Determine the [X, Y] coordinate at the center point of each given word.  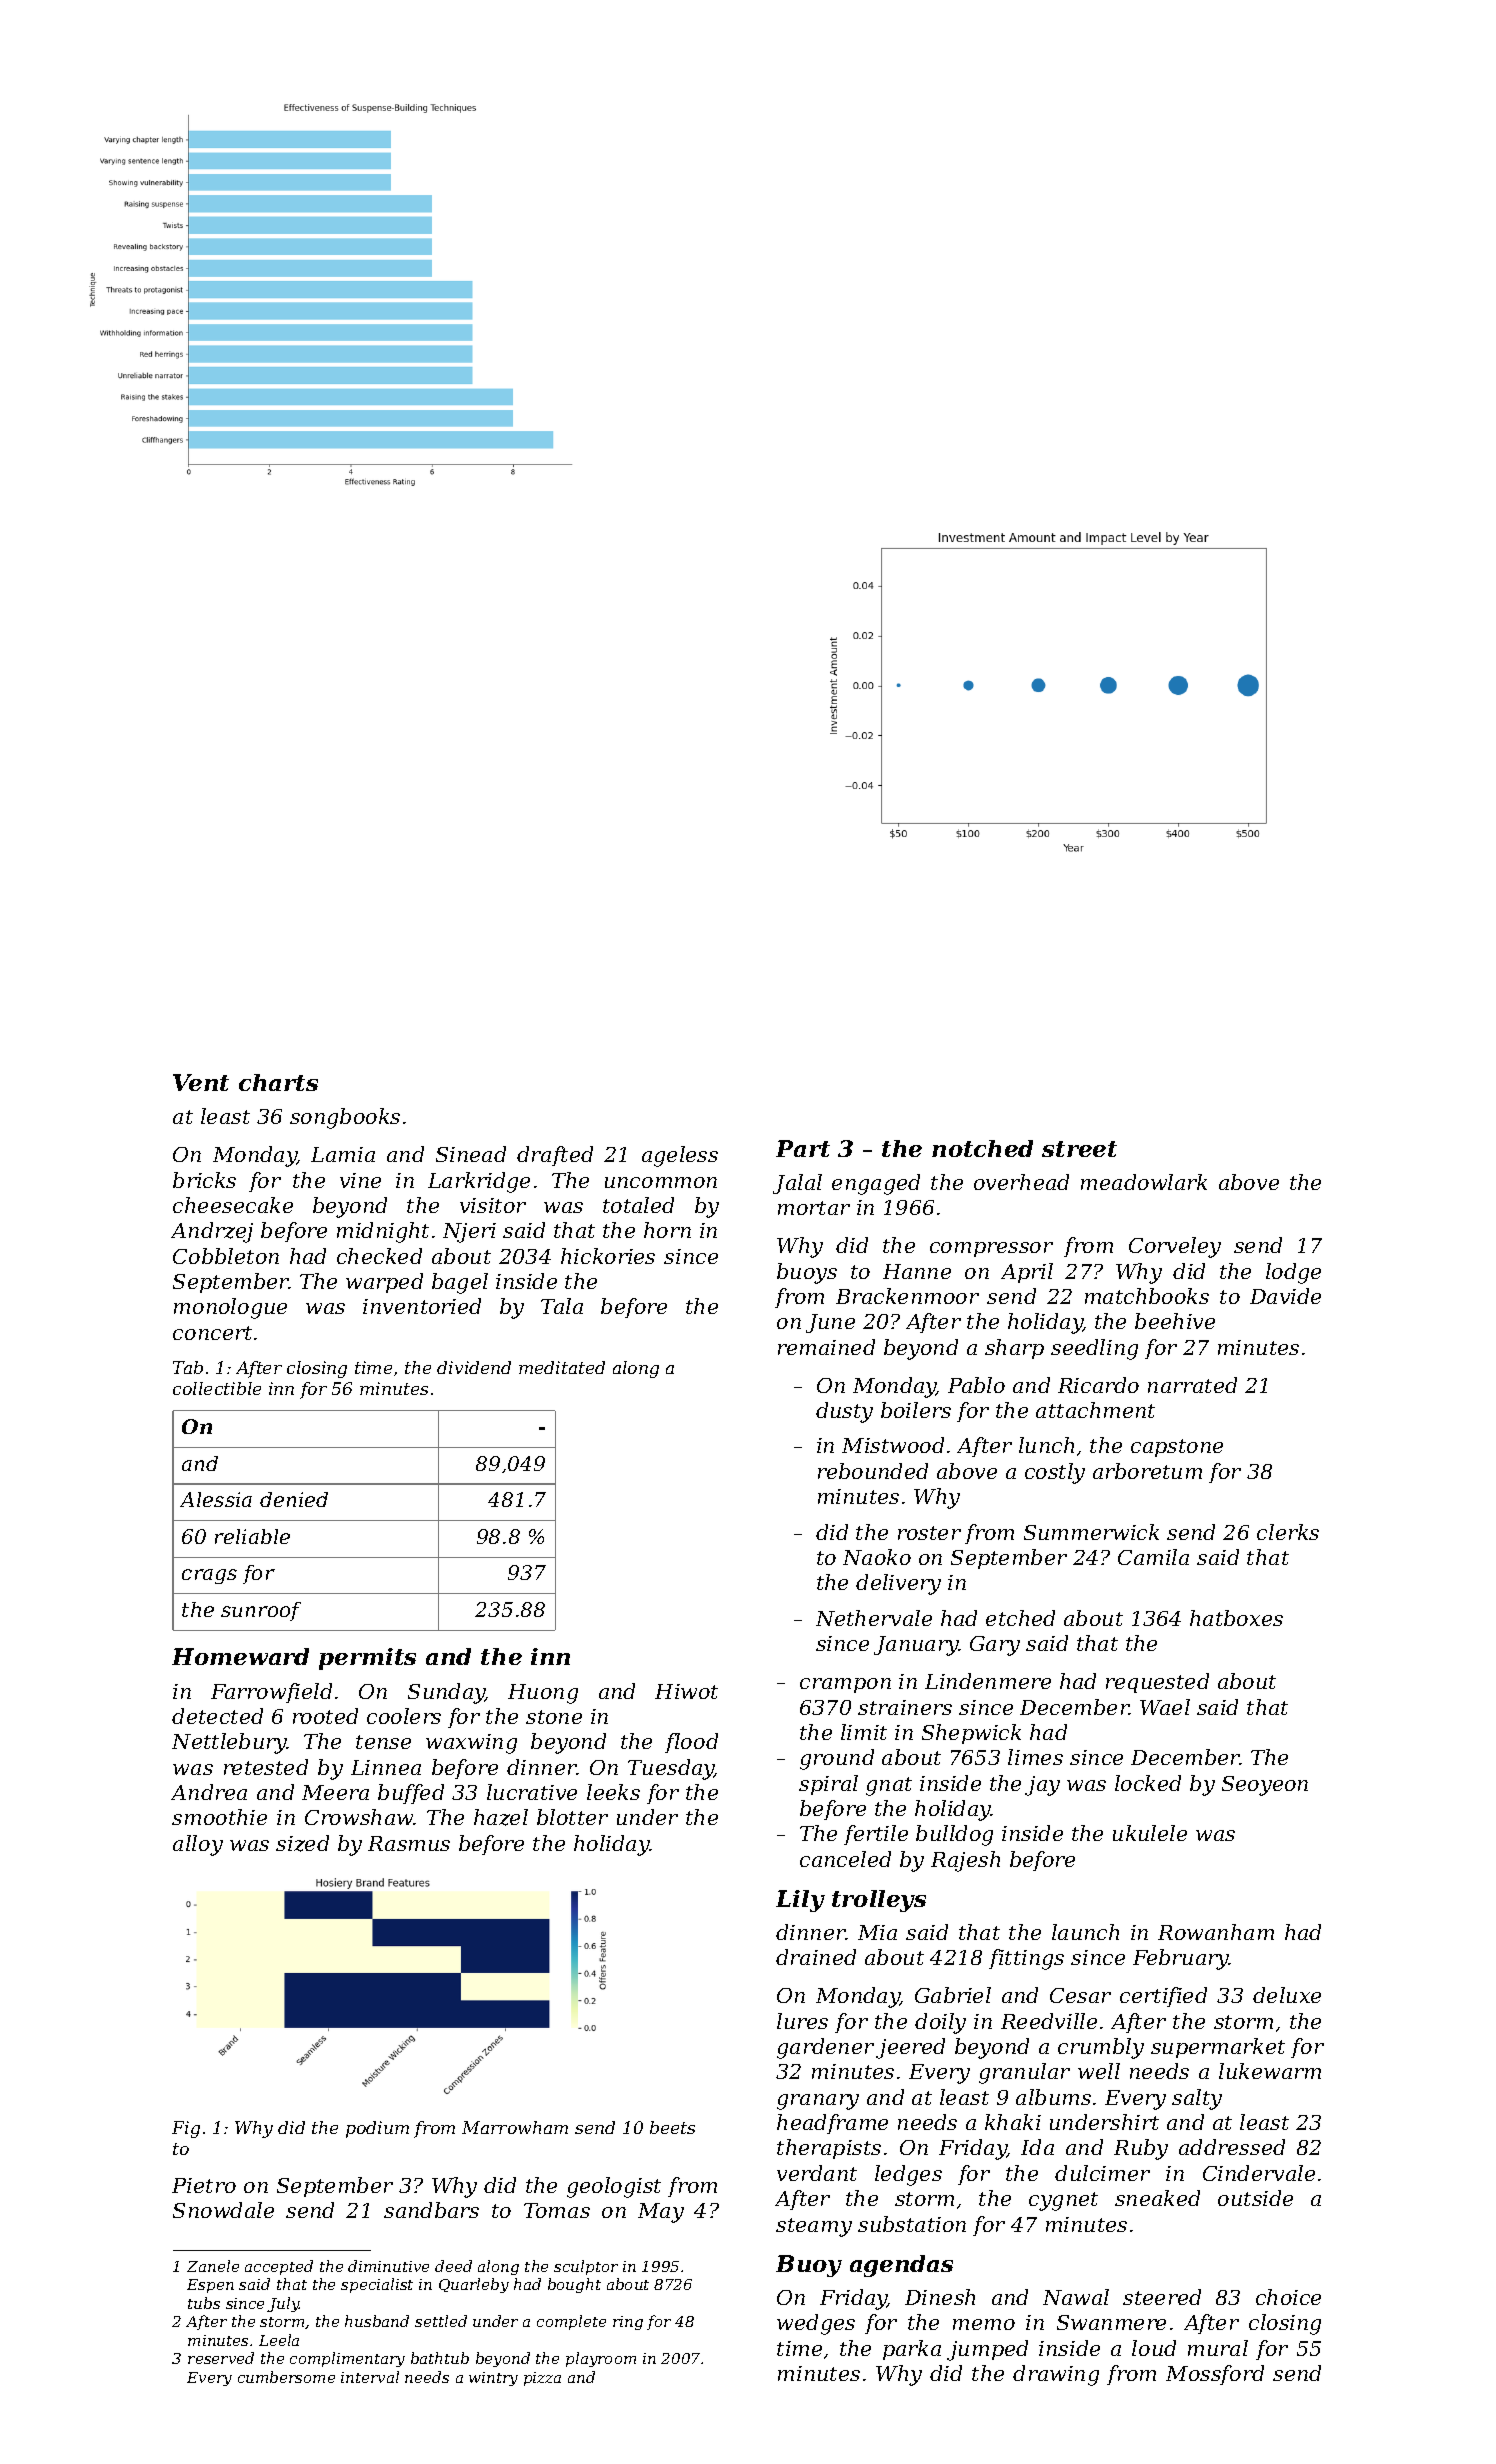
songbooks [345, 1118]
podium [377, 2129]
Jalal [797, 1184]
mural [1218, 2348]
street [1079, 1149]
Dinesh [940, 2297]
